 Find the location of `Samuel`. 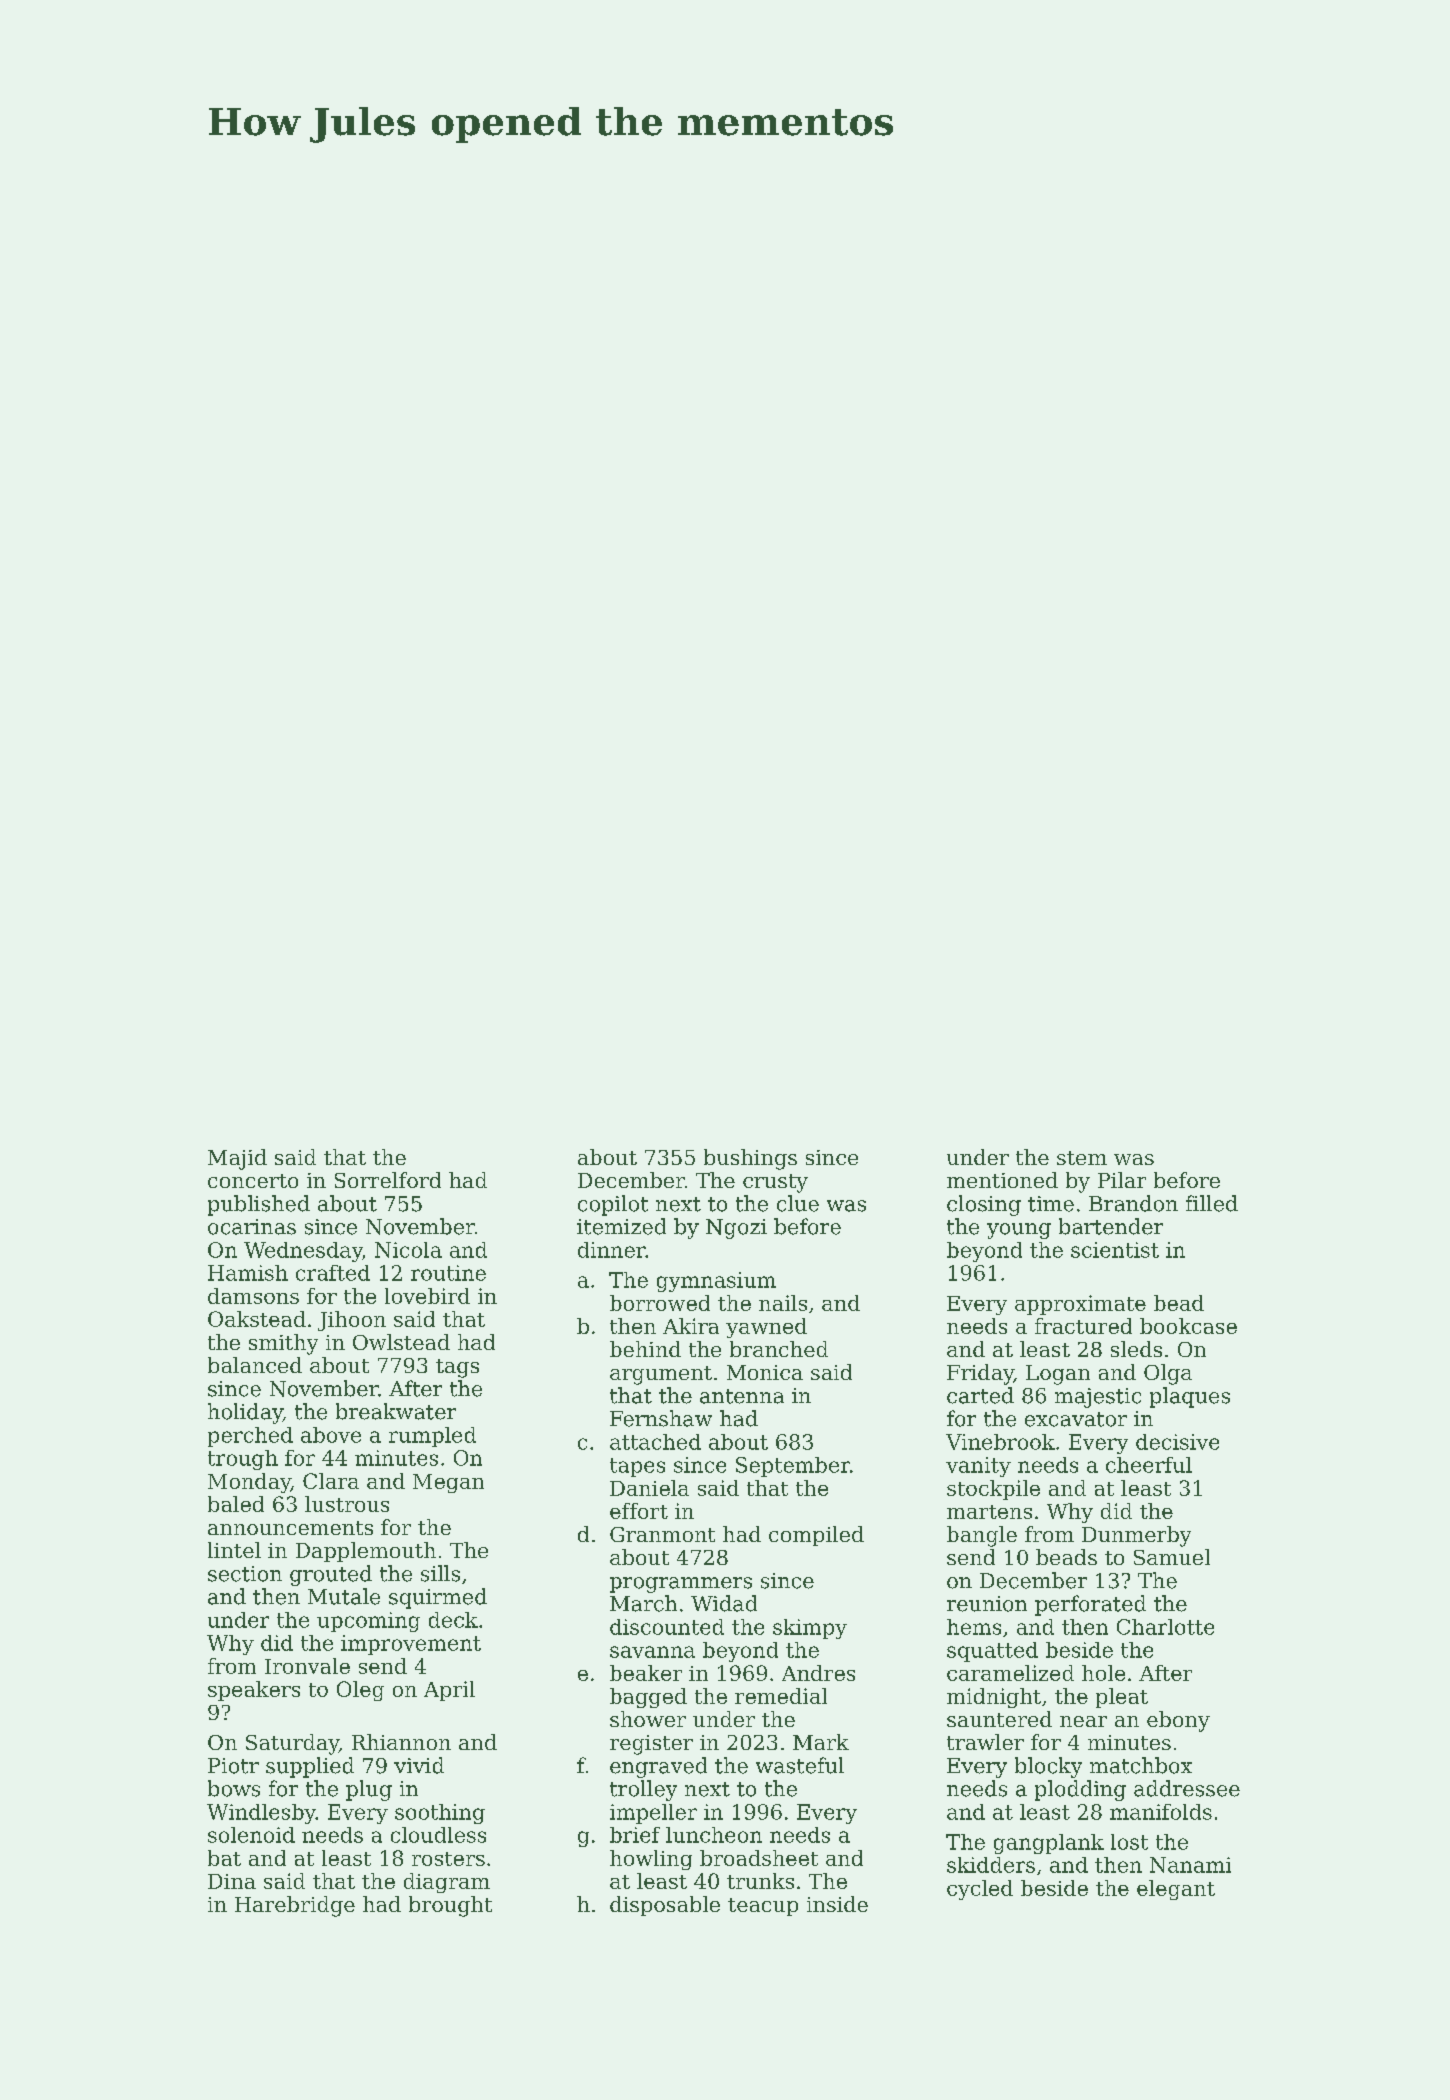

Samuel is located at coordinates (1172, 1557).
